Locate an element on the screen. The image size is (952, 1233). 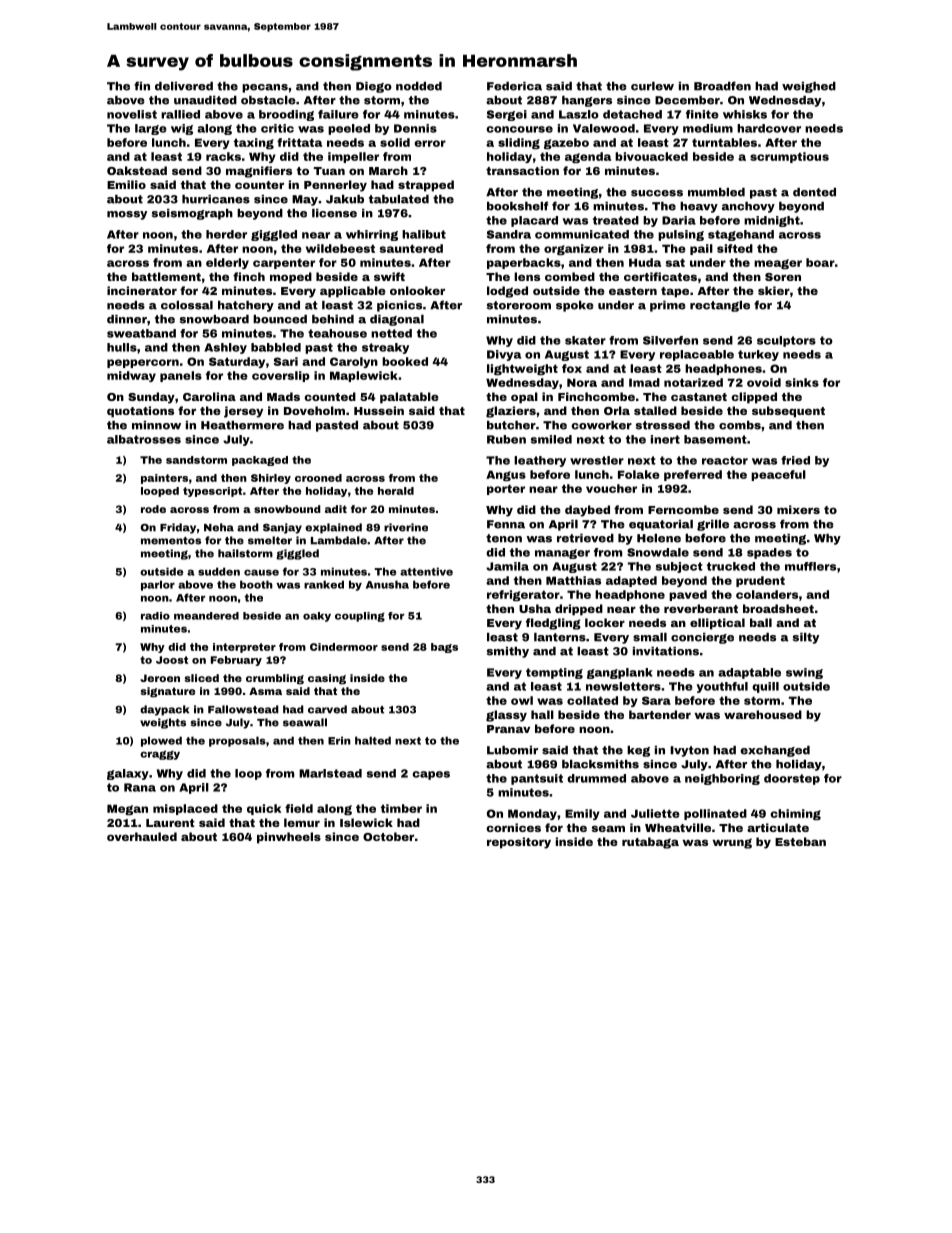
elderly is located at coordinates (227, 263).
